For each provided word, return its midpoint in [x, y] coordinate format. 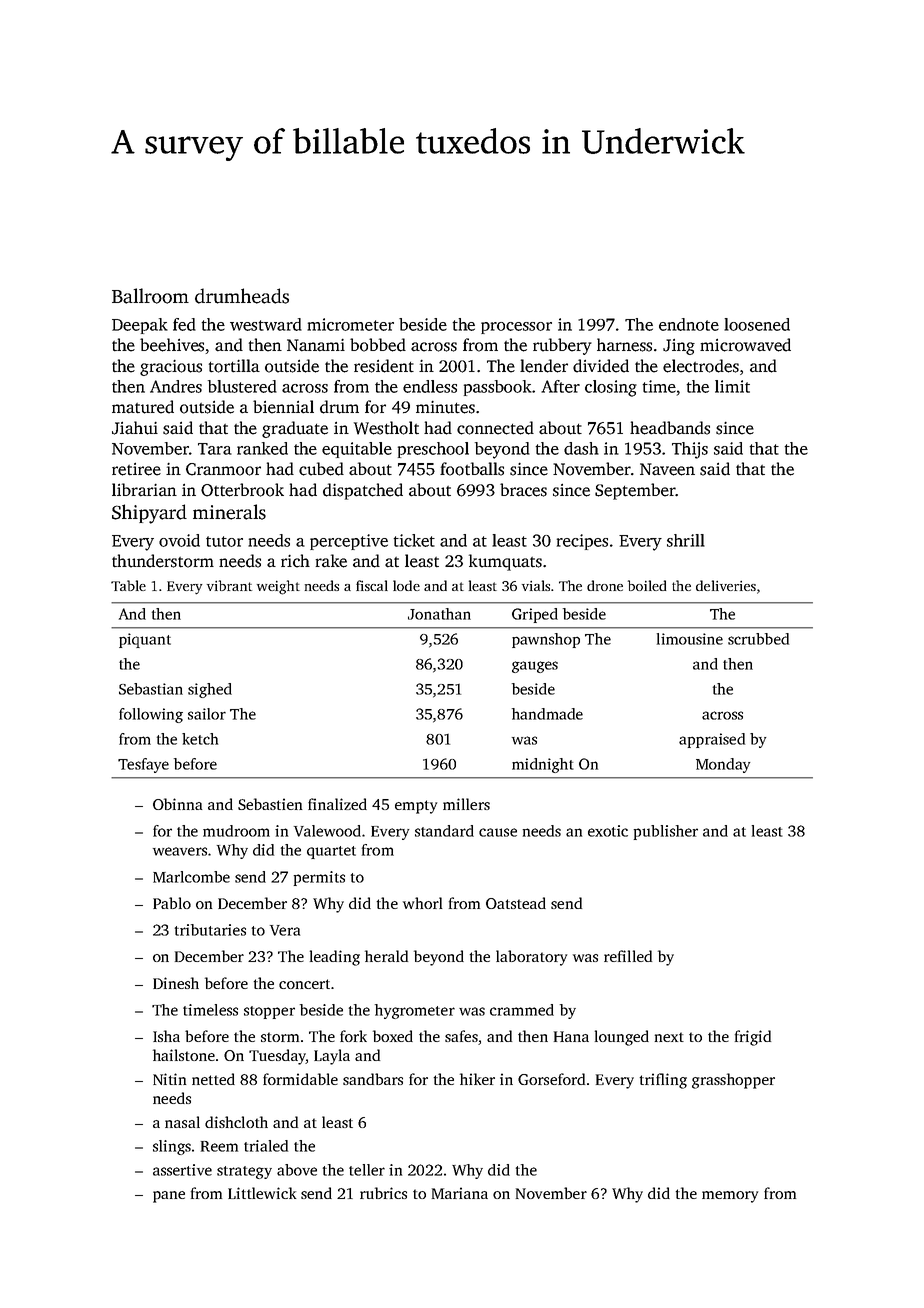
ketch [200, 739]
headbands [670, 428]
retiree [136, 469]
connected [495, 428]
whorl [422, 903]
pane [169, 1197]
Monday [723, 765]
